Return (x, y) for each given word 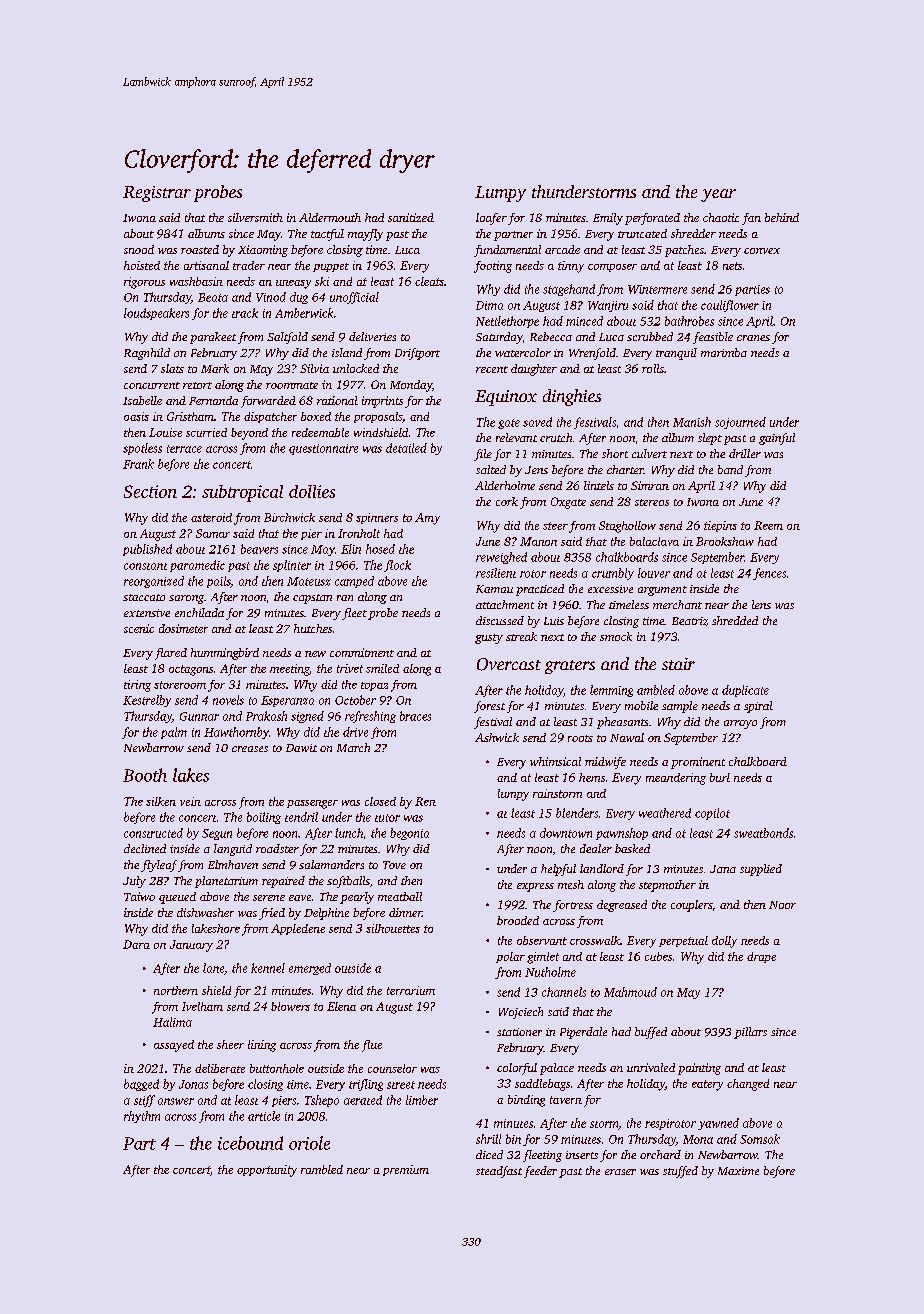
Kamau (494, 589)
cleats (429, 281)
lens (761, 604)
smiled (382, 668)
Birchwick (289, 517)
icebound (250, 1143)
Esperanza (287, 701)
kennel (268, 968)
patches (684, 251)
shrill (488, 1139)
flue (372, 1046)
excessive (610, 589)
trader (249, 265)
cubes (658, 956)
